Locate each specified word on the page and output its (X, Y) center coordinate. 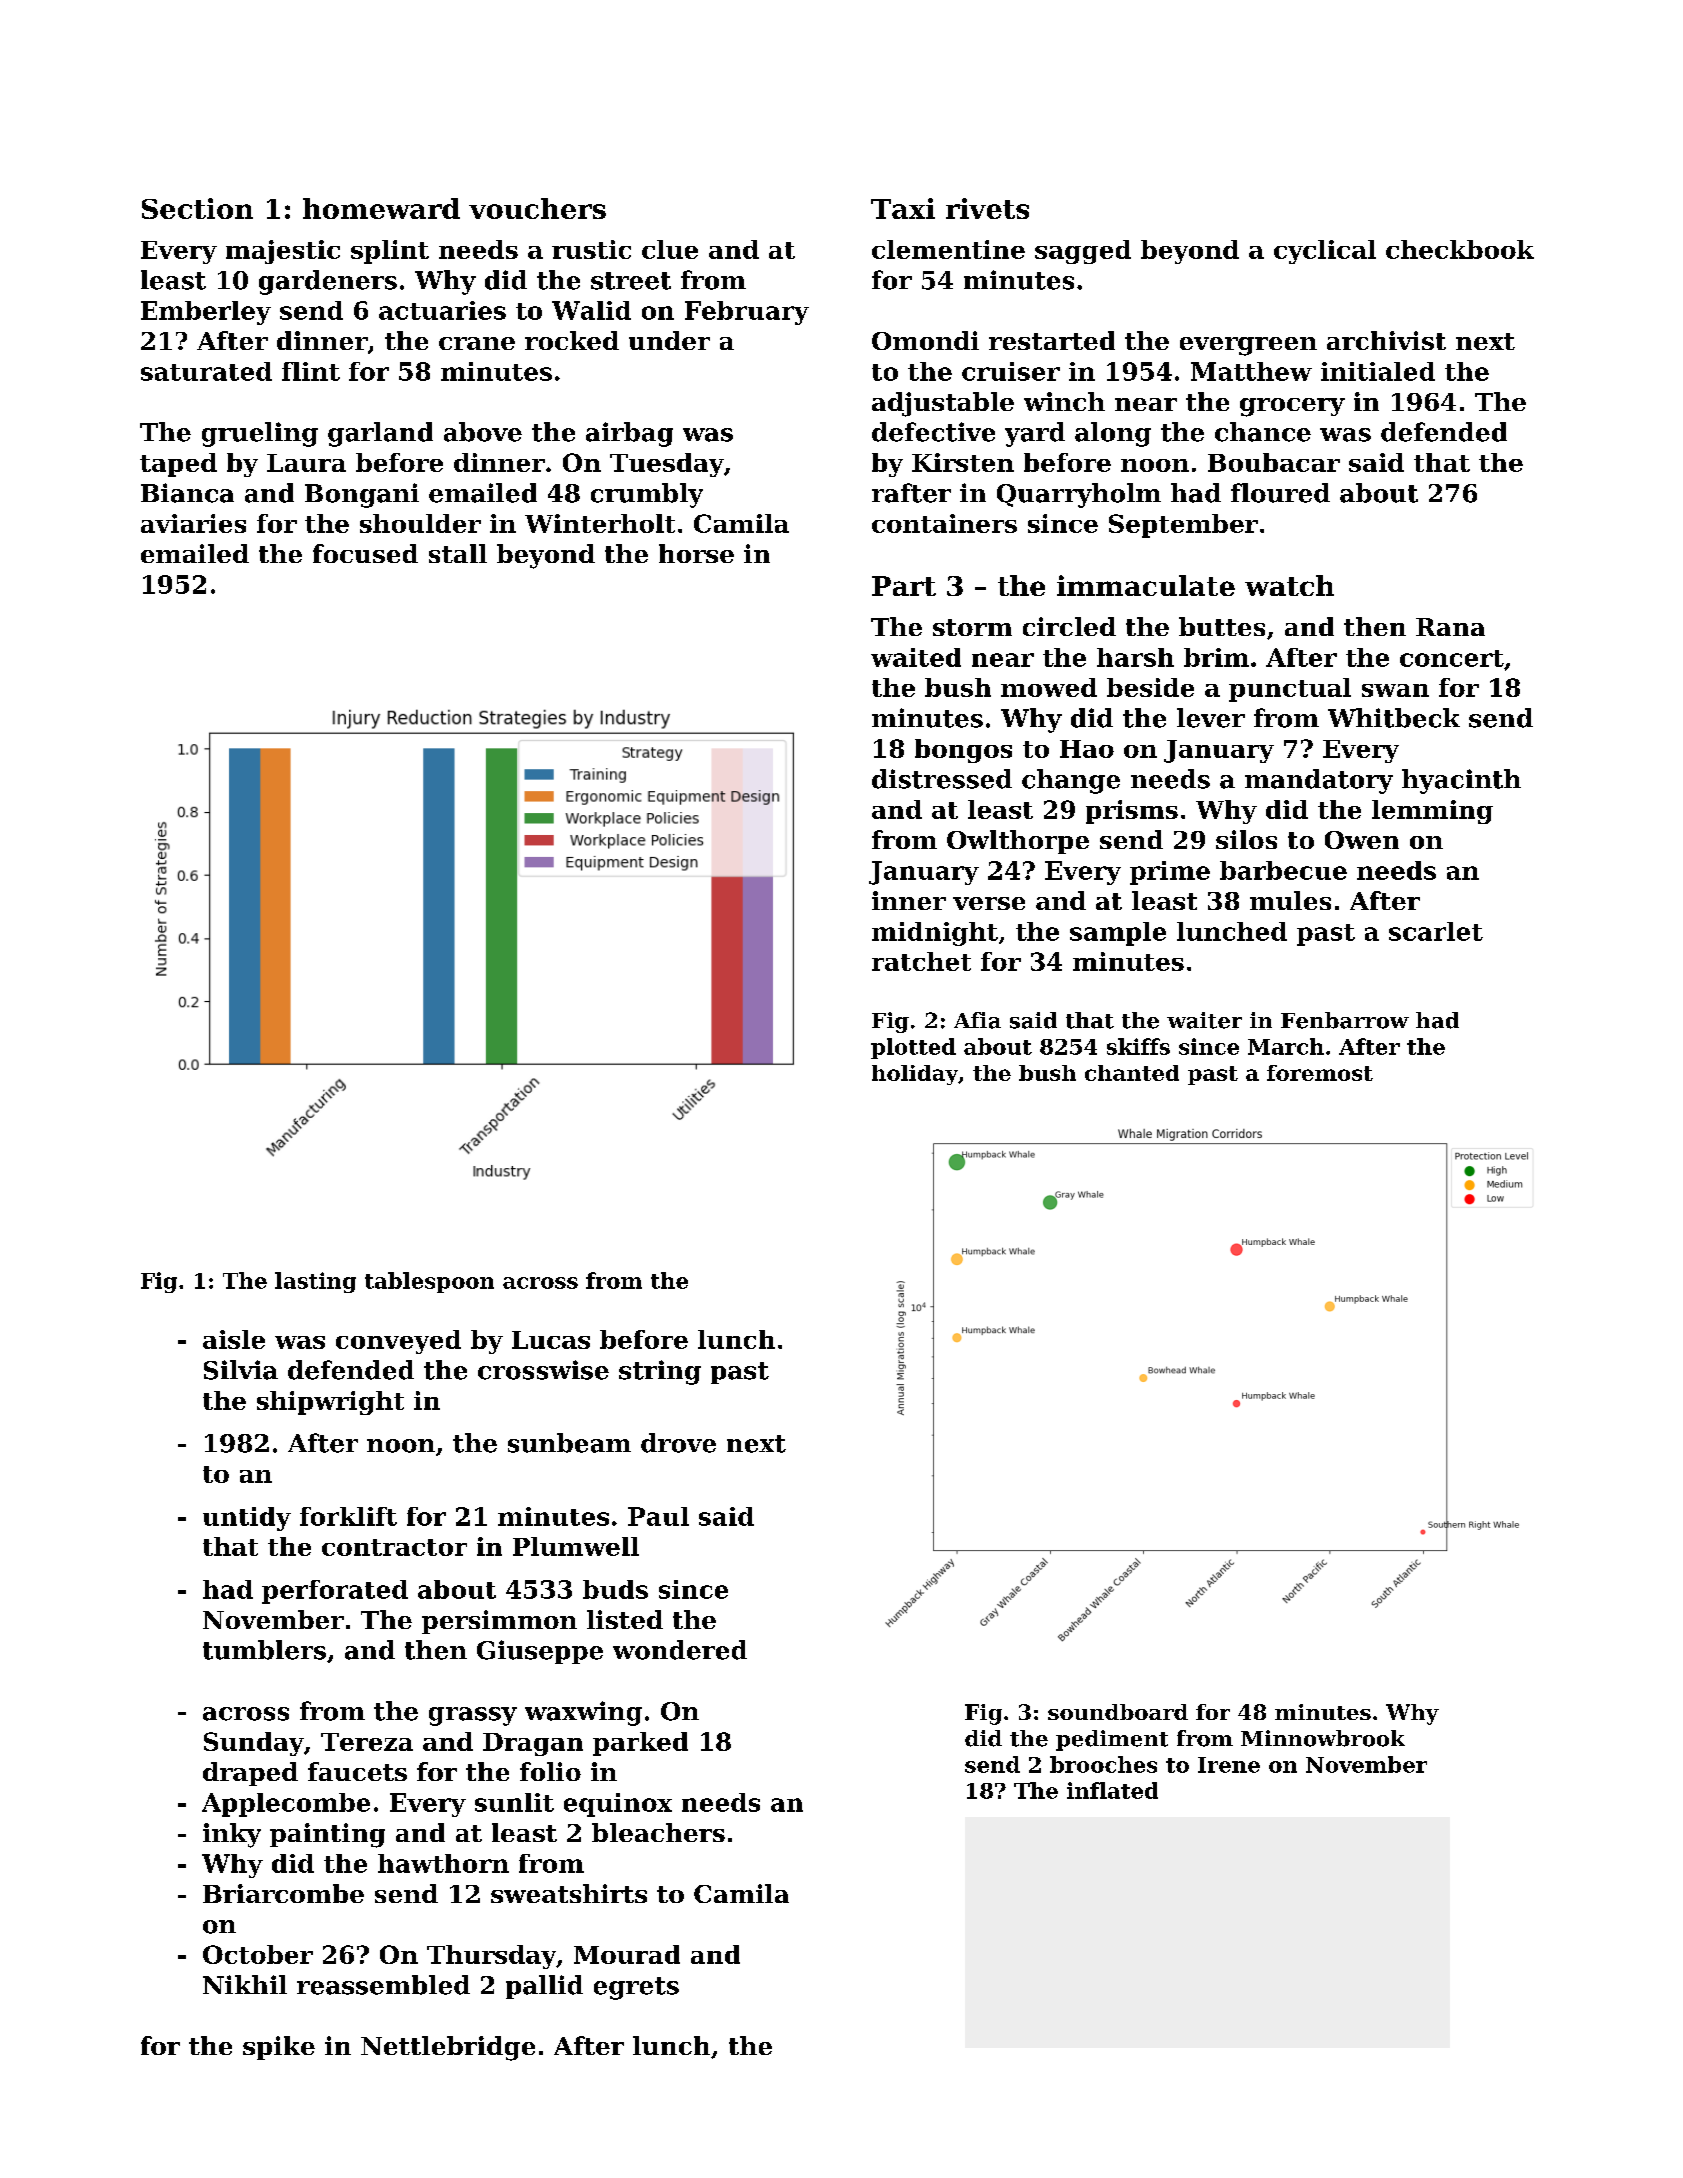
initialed (1378, 371)
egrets (636, 1988)
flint (311, 371)
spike (279, 2048)
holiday (915, 1075)
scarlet (1436, 931)
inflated (1112, 1790)
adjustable (943, 404)
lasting (315, 1282)
